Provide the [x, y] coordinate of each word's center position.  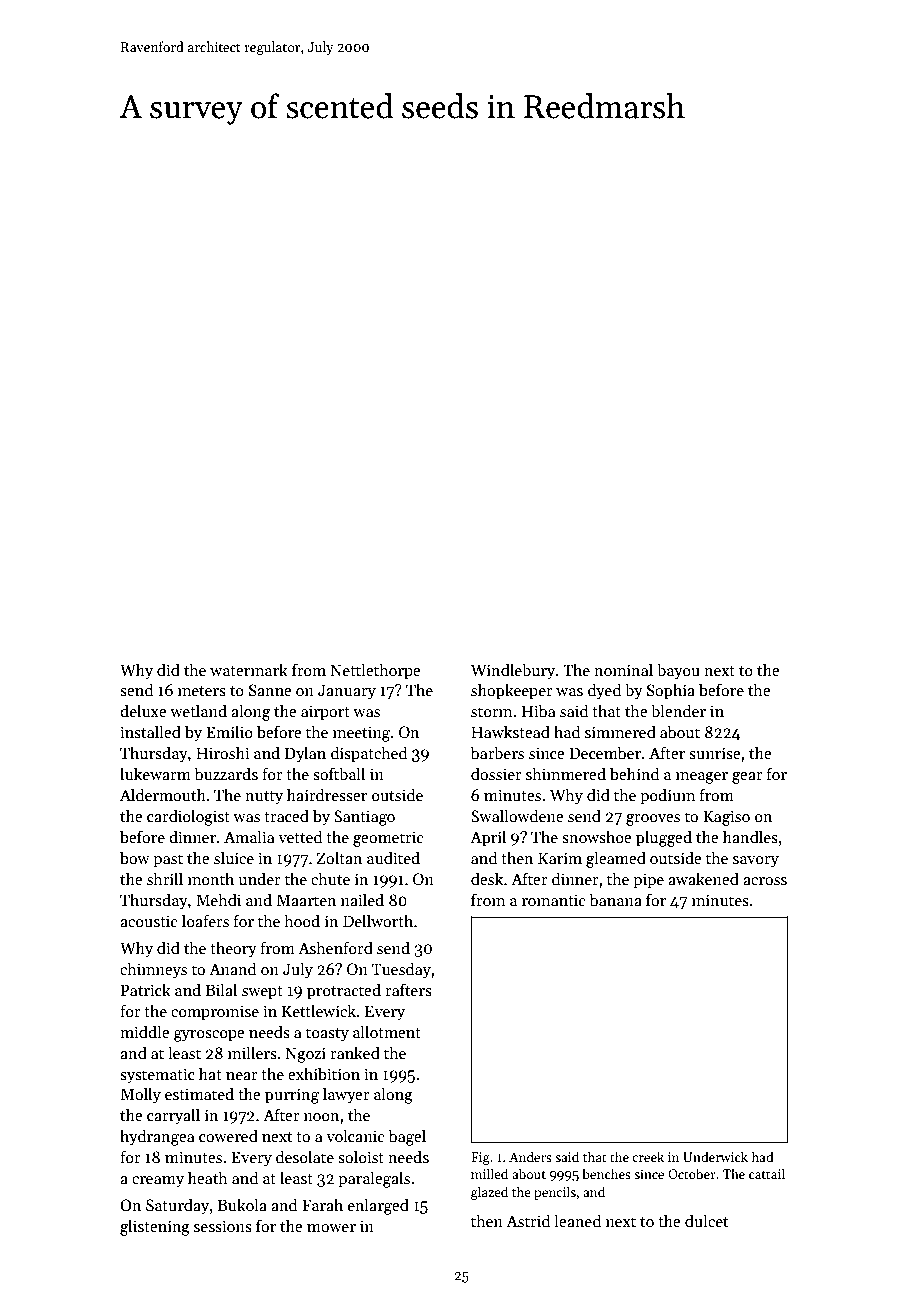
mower [331, 1228]
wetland [198, 710]
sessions [223, 1226]
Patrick [146, 989]
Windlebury [513, 671]
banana [616, 900]
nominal [623, 669]
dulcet [706, 1220]
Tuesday [402, 970]
